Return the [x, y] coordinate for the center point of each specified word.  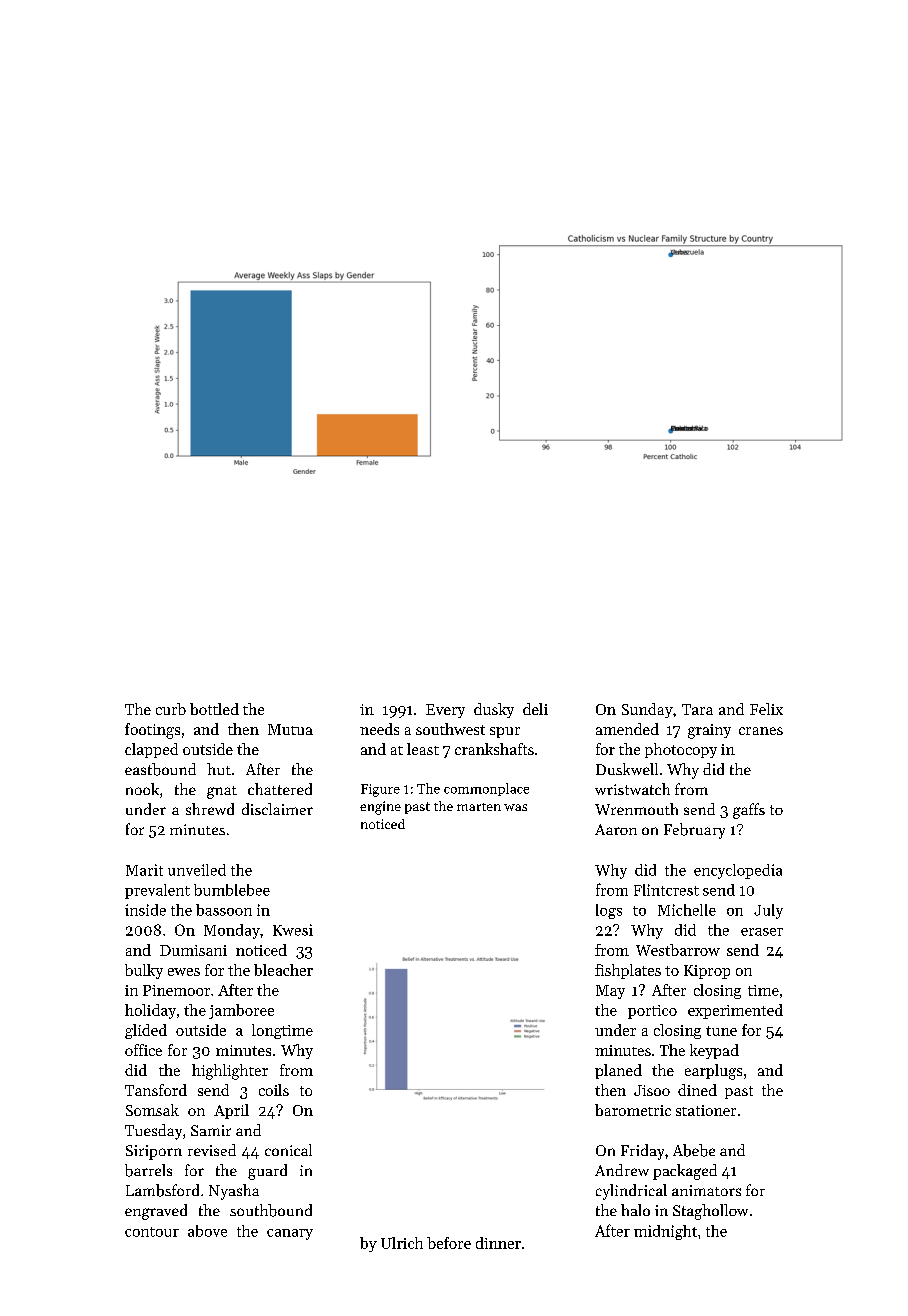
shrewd [210, 809]
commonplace [486, 789]
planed [618, 1071]
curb [171, 709]
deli [535, 709]
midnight [665, 1232]
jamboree [241, 1011]
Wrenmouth [636, 809]
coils [274, 1090]
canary [290, 1234]
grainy [709, 731]
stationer [706, 1110]
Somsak [152, 1110]
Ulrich [402, 1243]
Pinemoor [176, 990]
